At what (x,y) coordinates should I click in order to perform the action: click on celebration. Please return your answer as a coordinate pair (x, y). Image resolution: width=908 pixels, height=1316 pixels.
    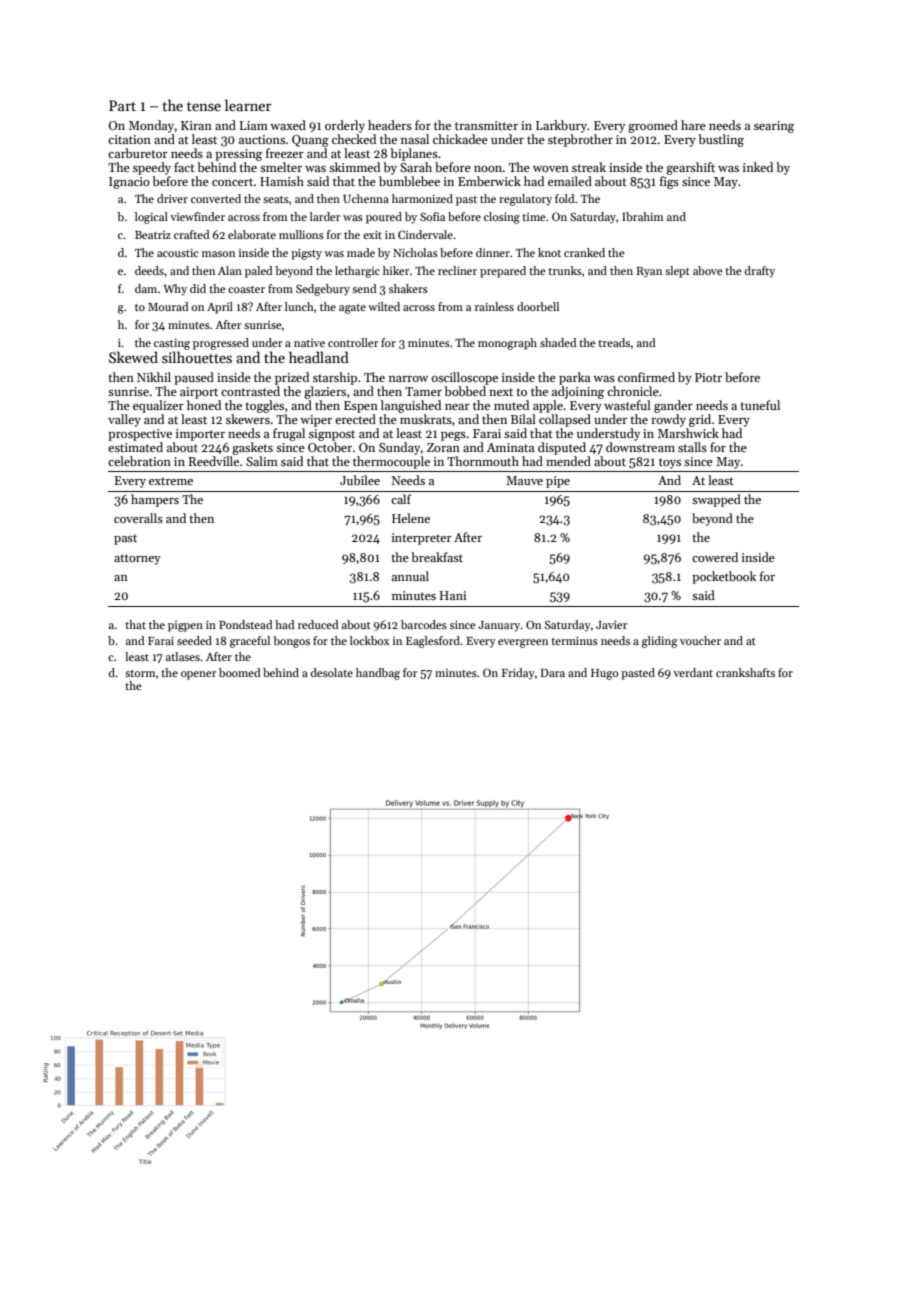
    Looking at the image, I should click on (139, 461).
